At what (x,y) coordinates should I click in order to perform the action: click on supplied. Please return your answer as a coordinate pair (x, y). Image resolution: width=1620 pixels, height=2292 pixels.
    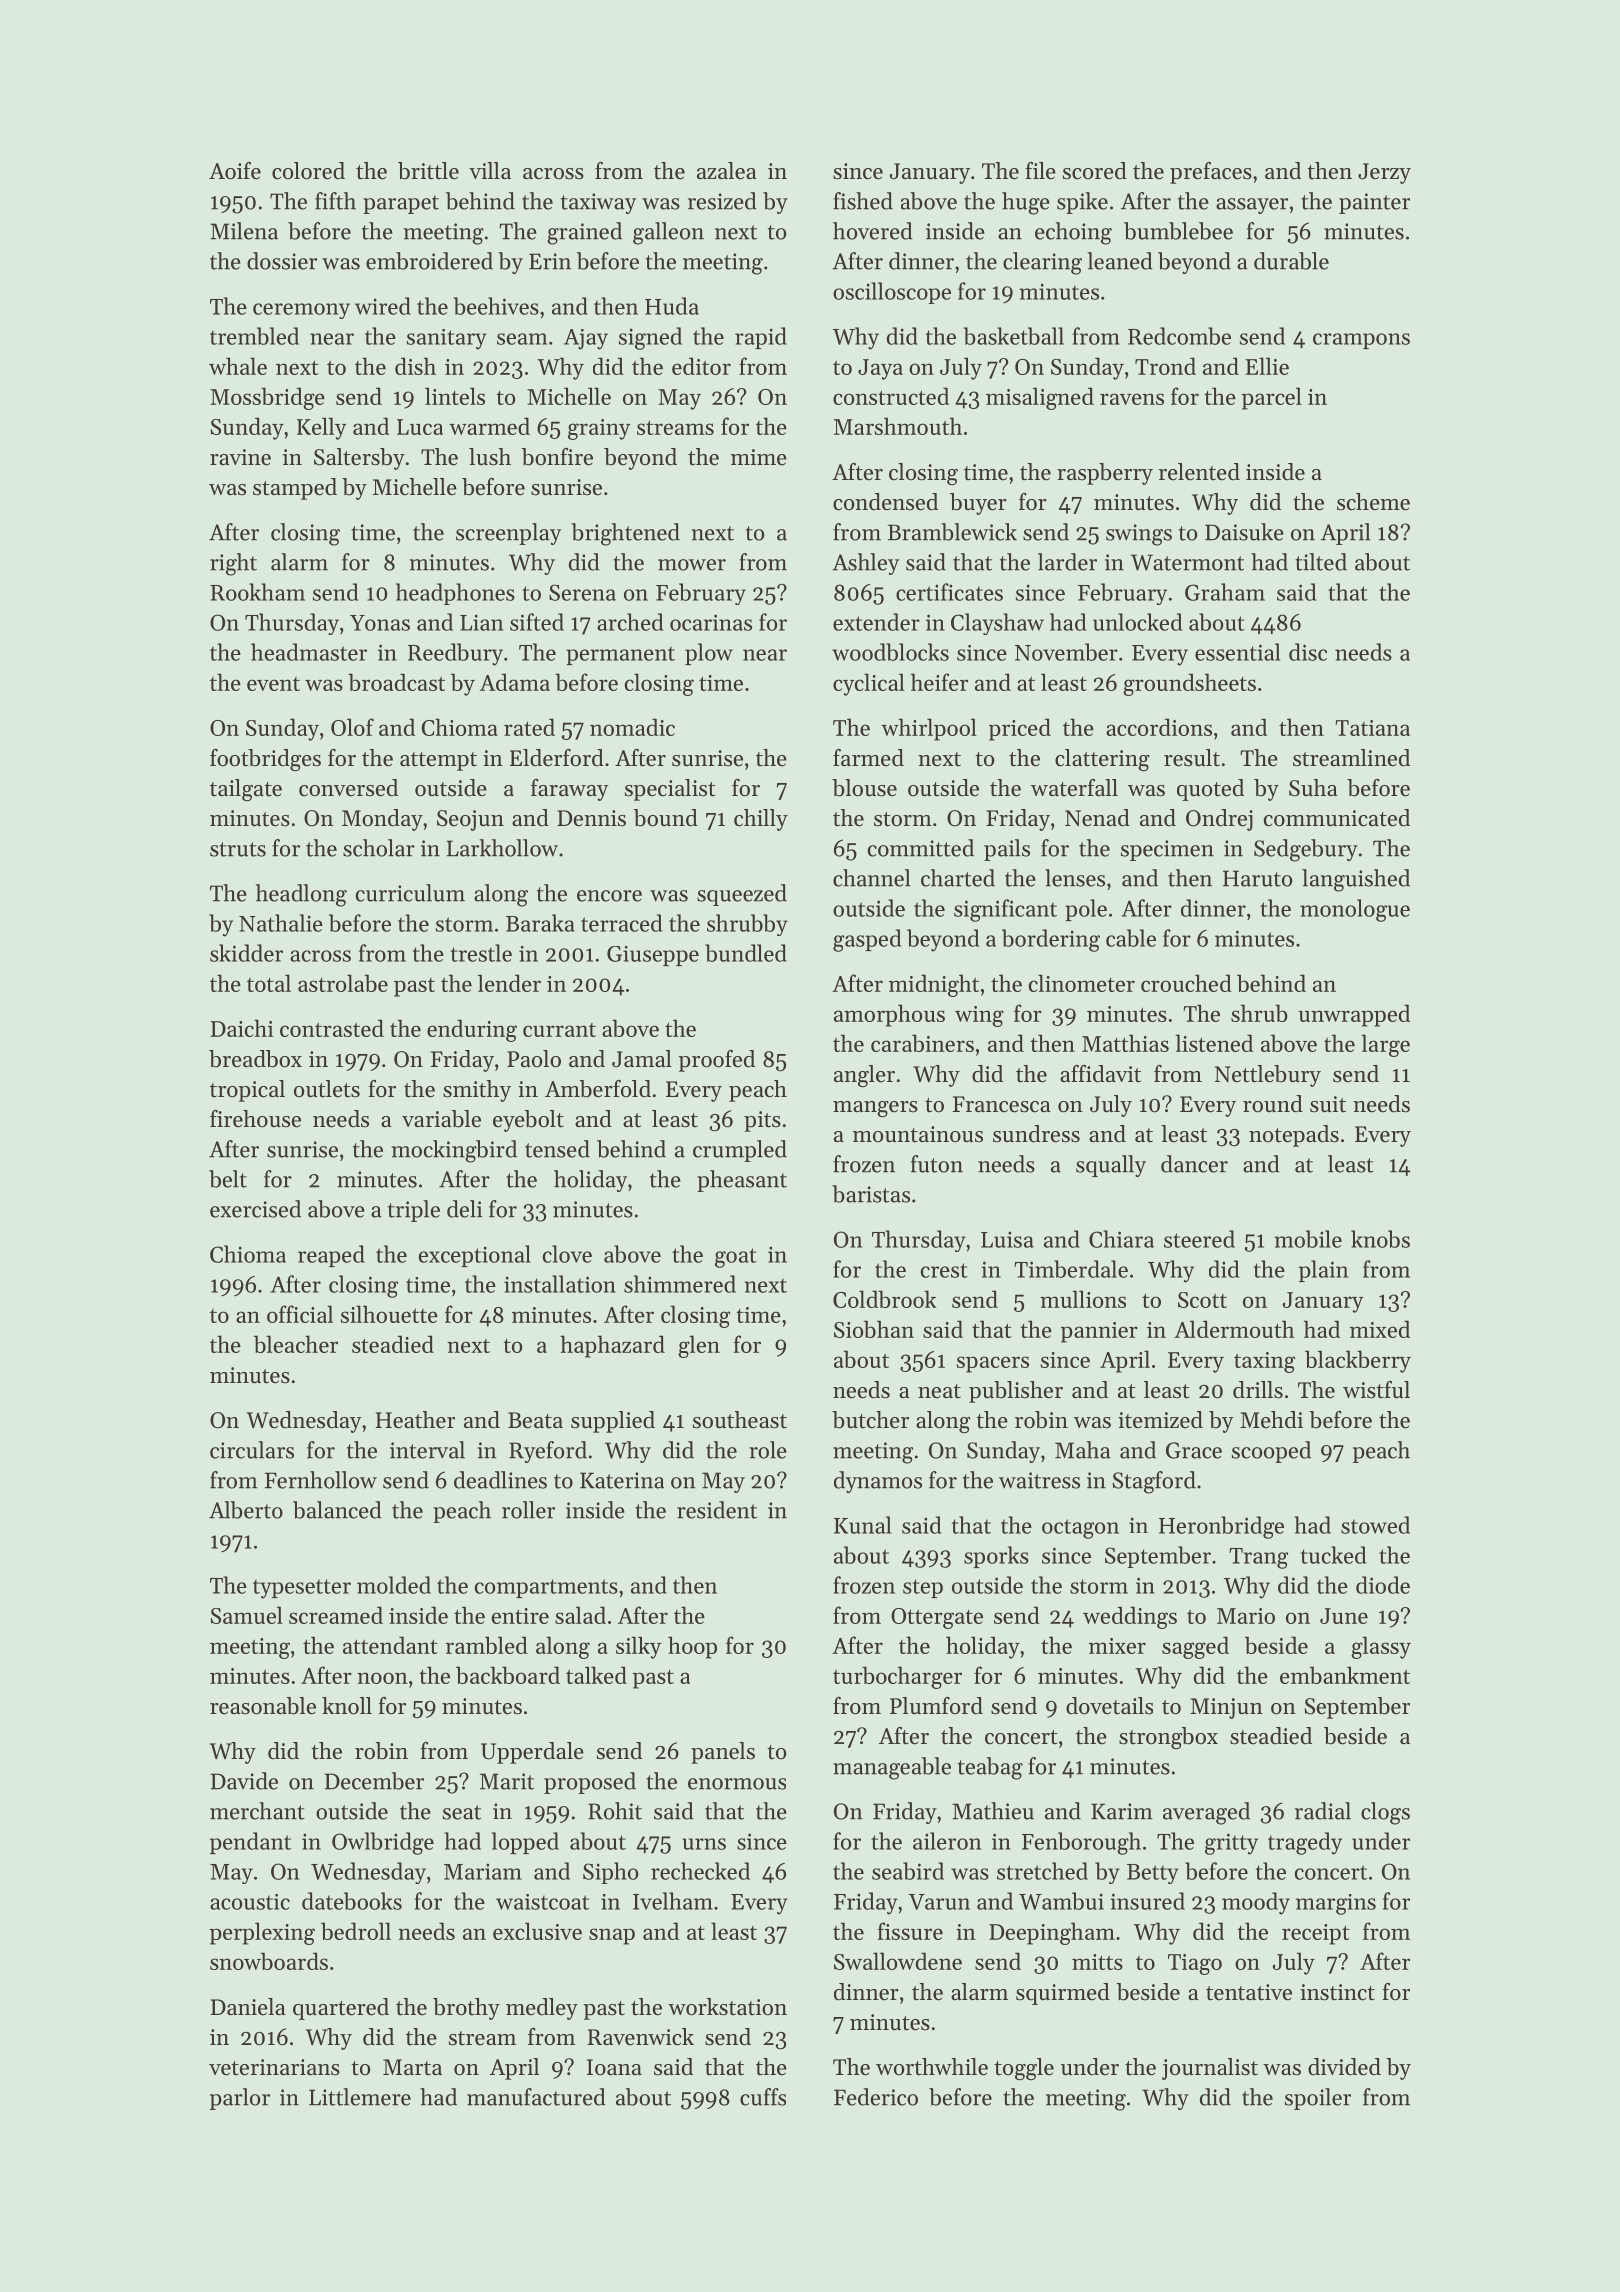
    Looking at the image, I should click on (613, 1422).
